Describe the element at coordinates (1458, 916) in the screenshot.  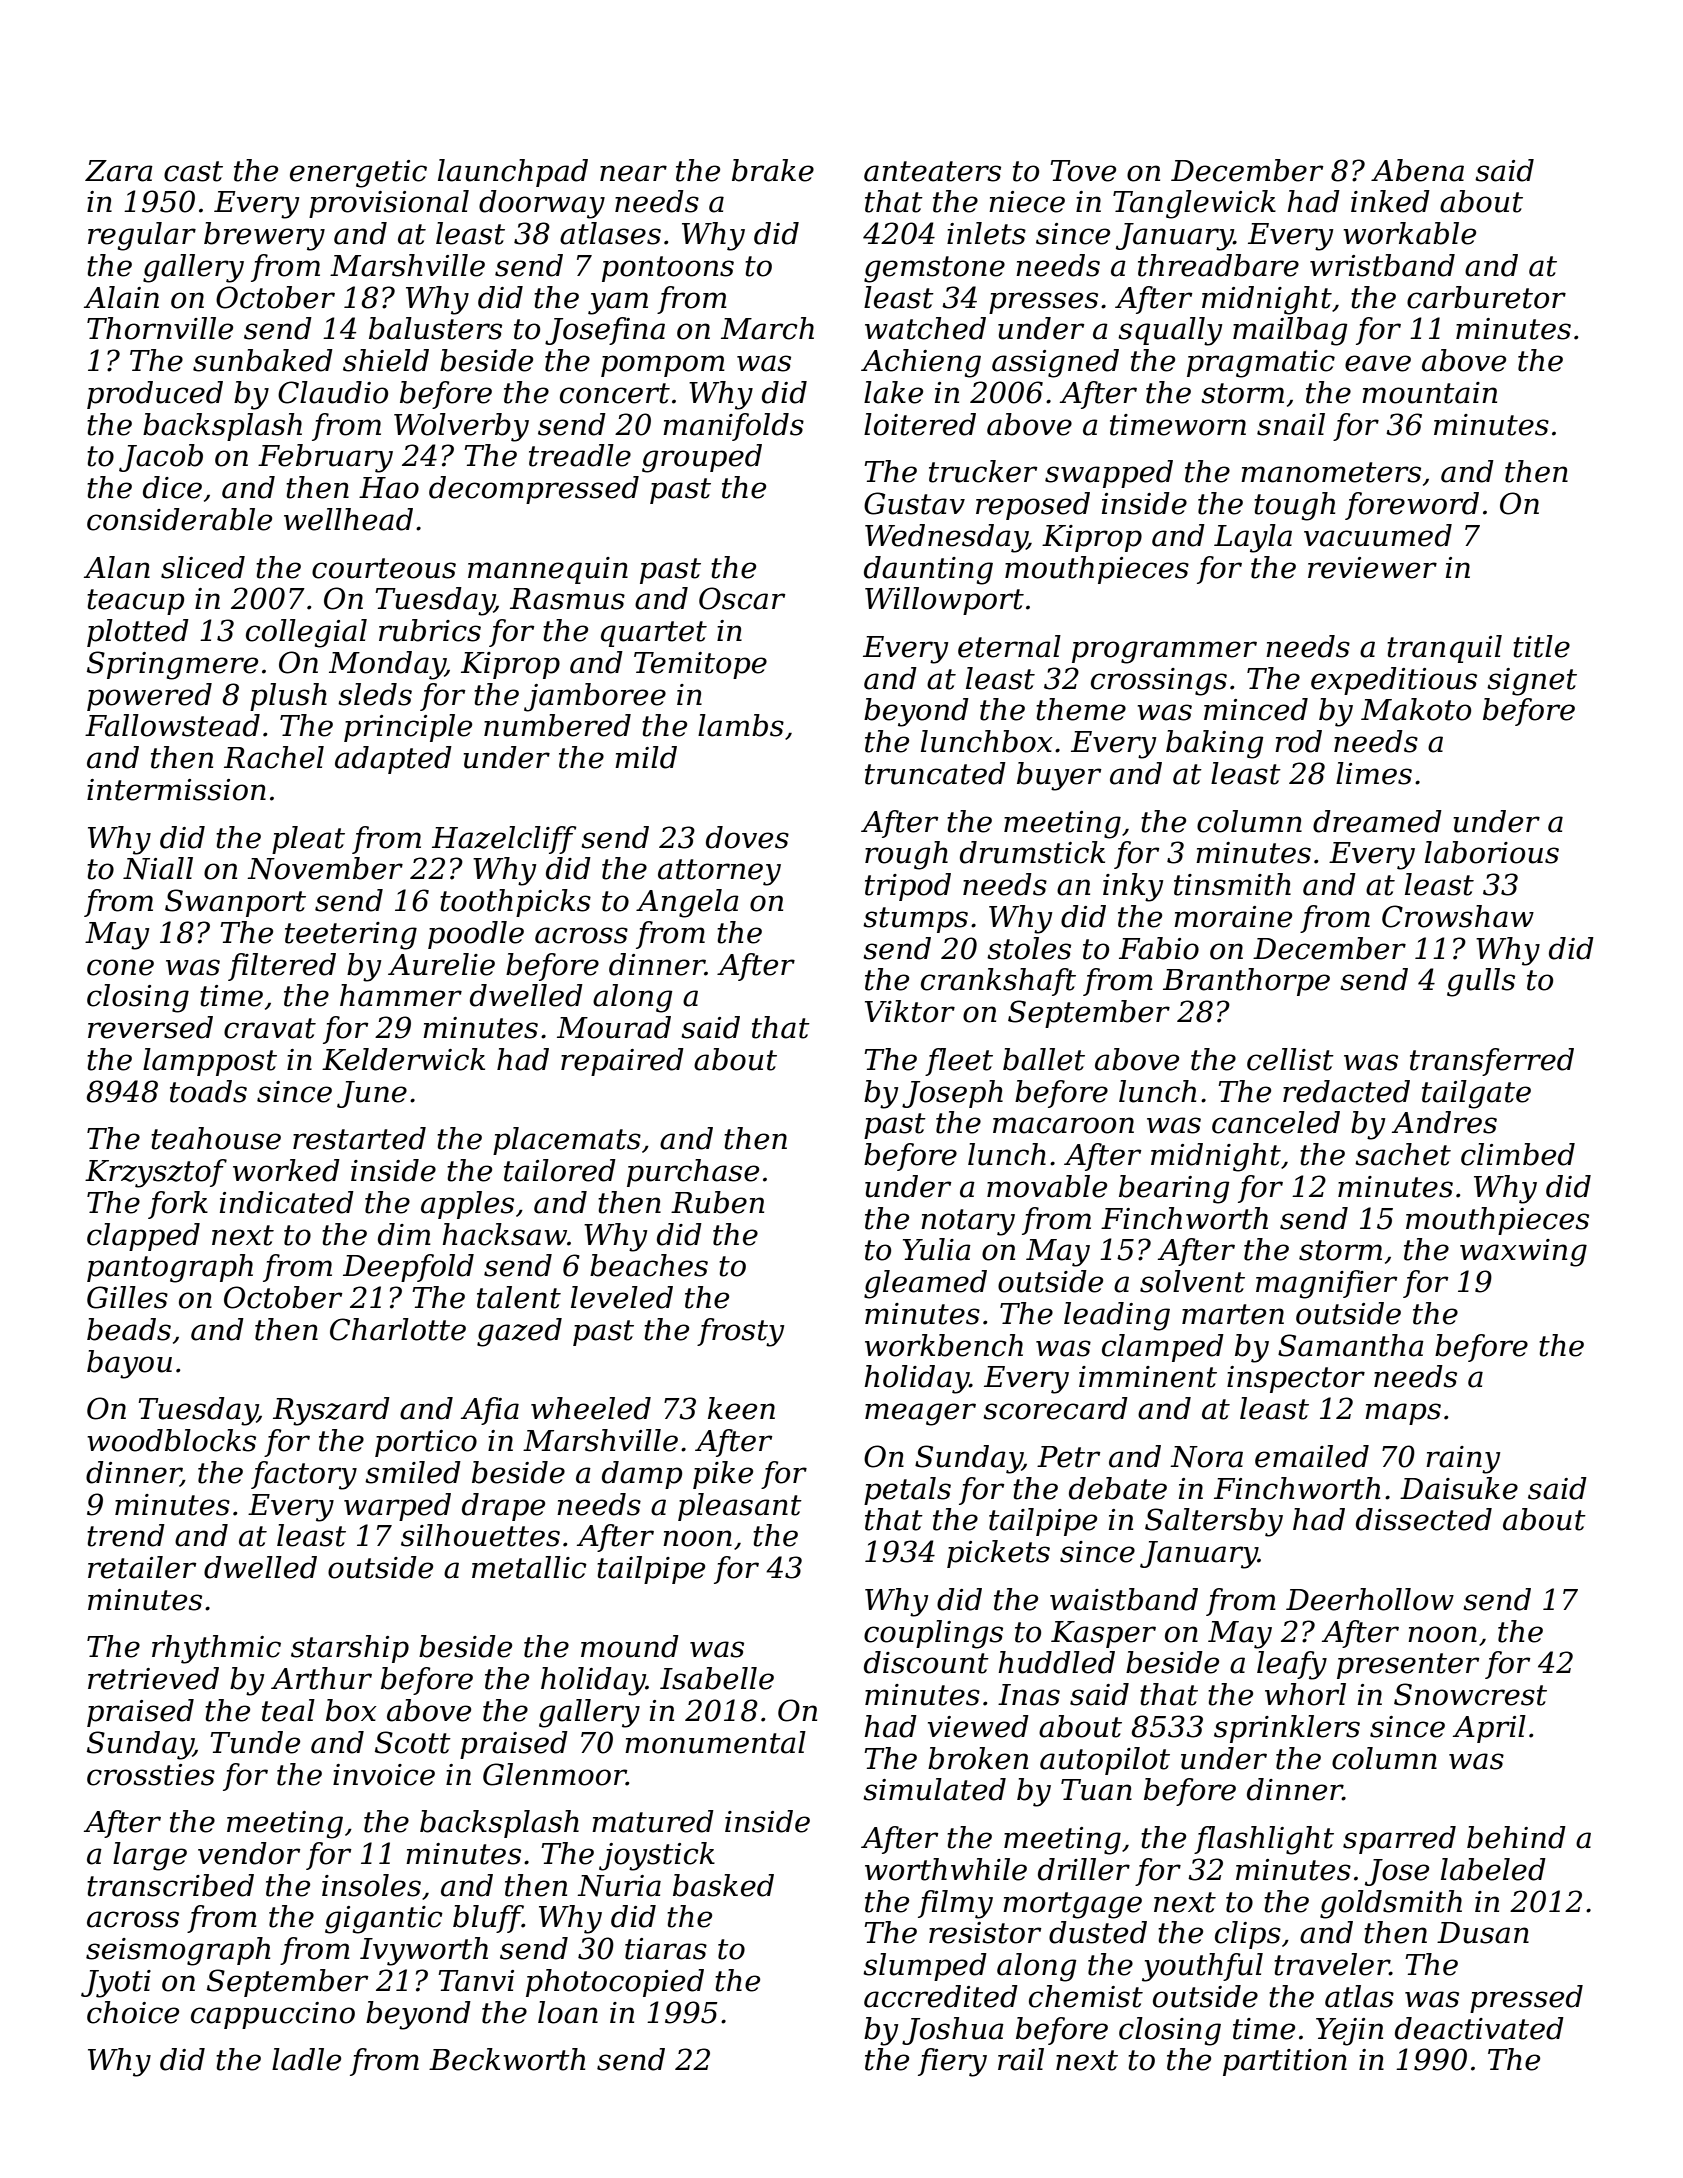
I see `Crowshaw` at that location.
